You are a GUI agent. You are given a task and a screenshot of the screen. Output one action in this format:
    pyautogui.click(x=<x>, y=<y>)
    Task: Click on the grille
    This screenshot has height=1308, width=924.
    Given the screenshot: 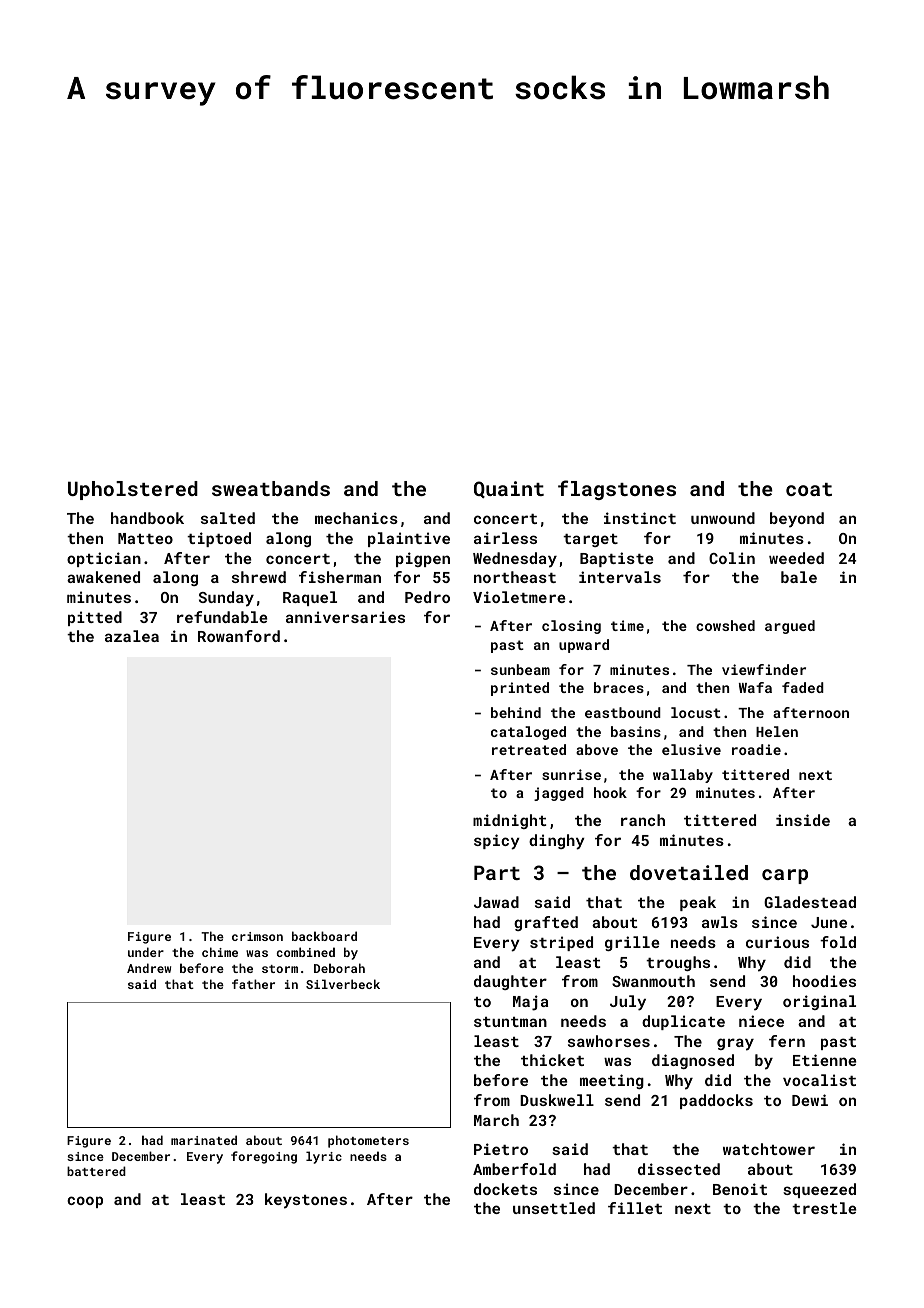 What is the action you would take?
    pyautogui.click(x=632, y=943)
